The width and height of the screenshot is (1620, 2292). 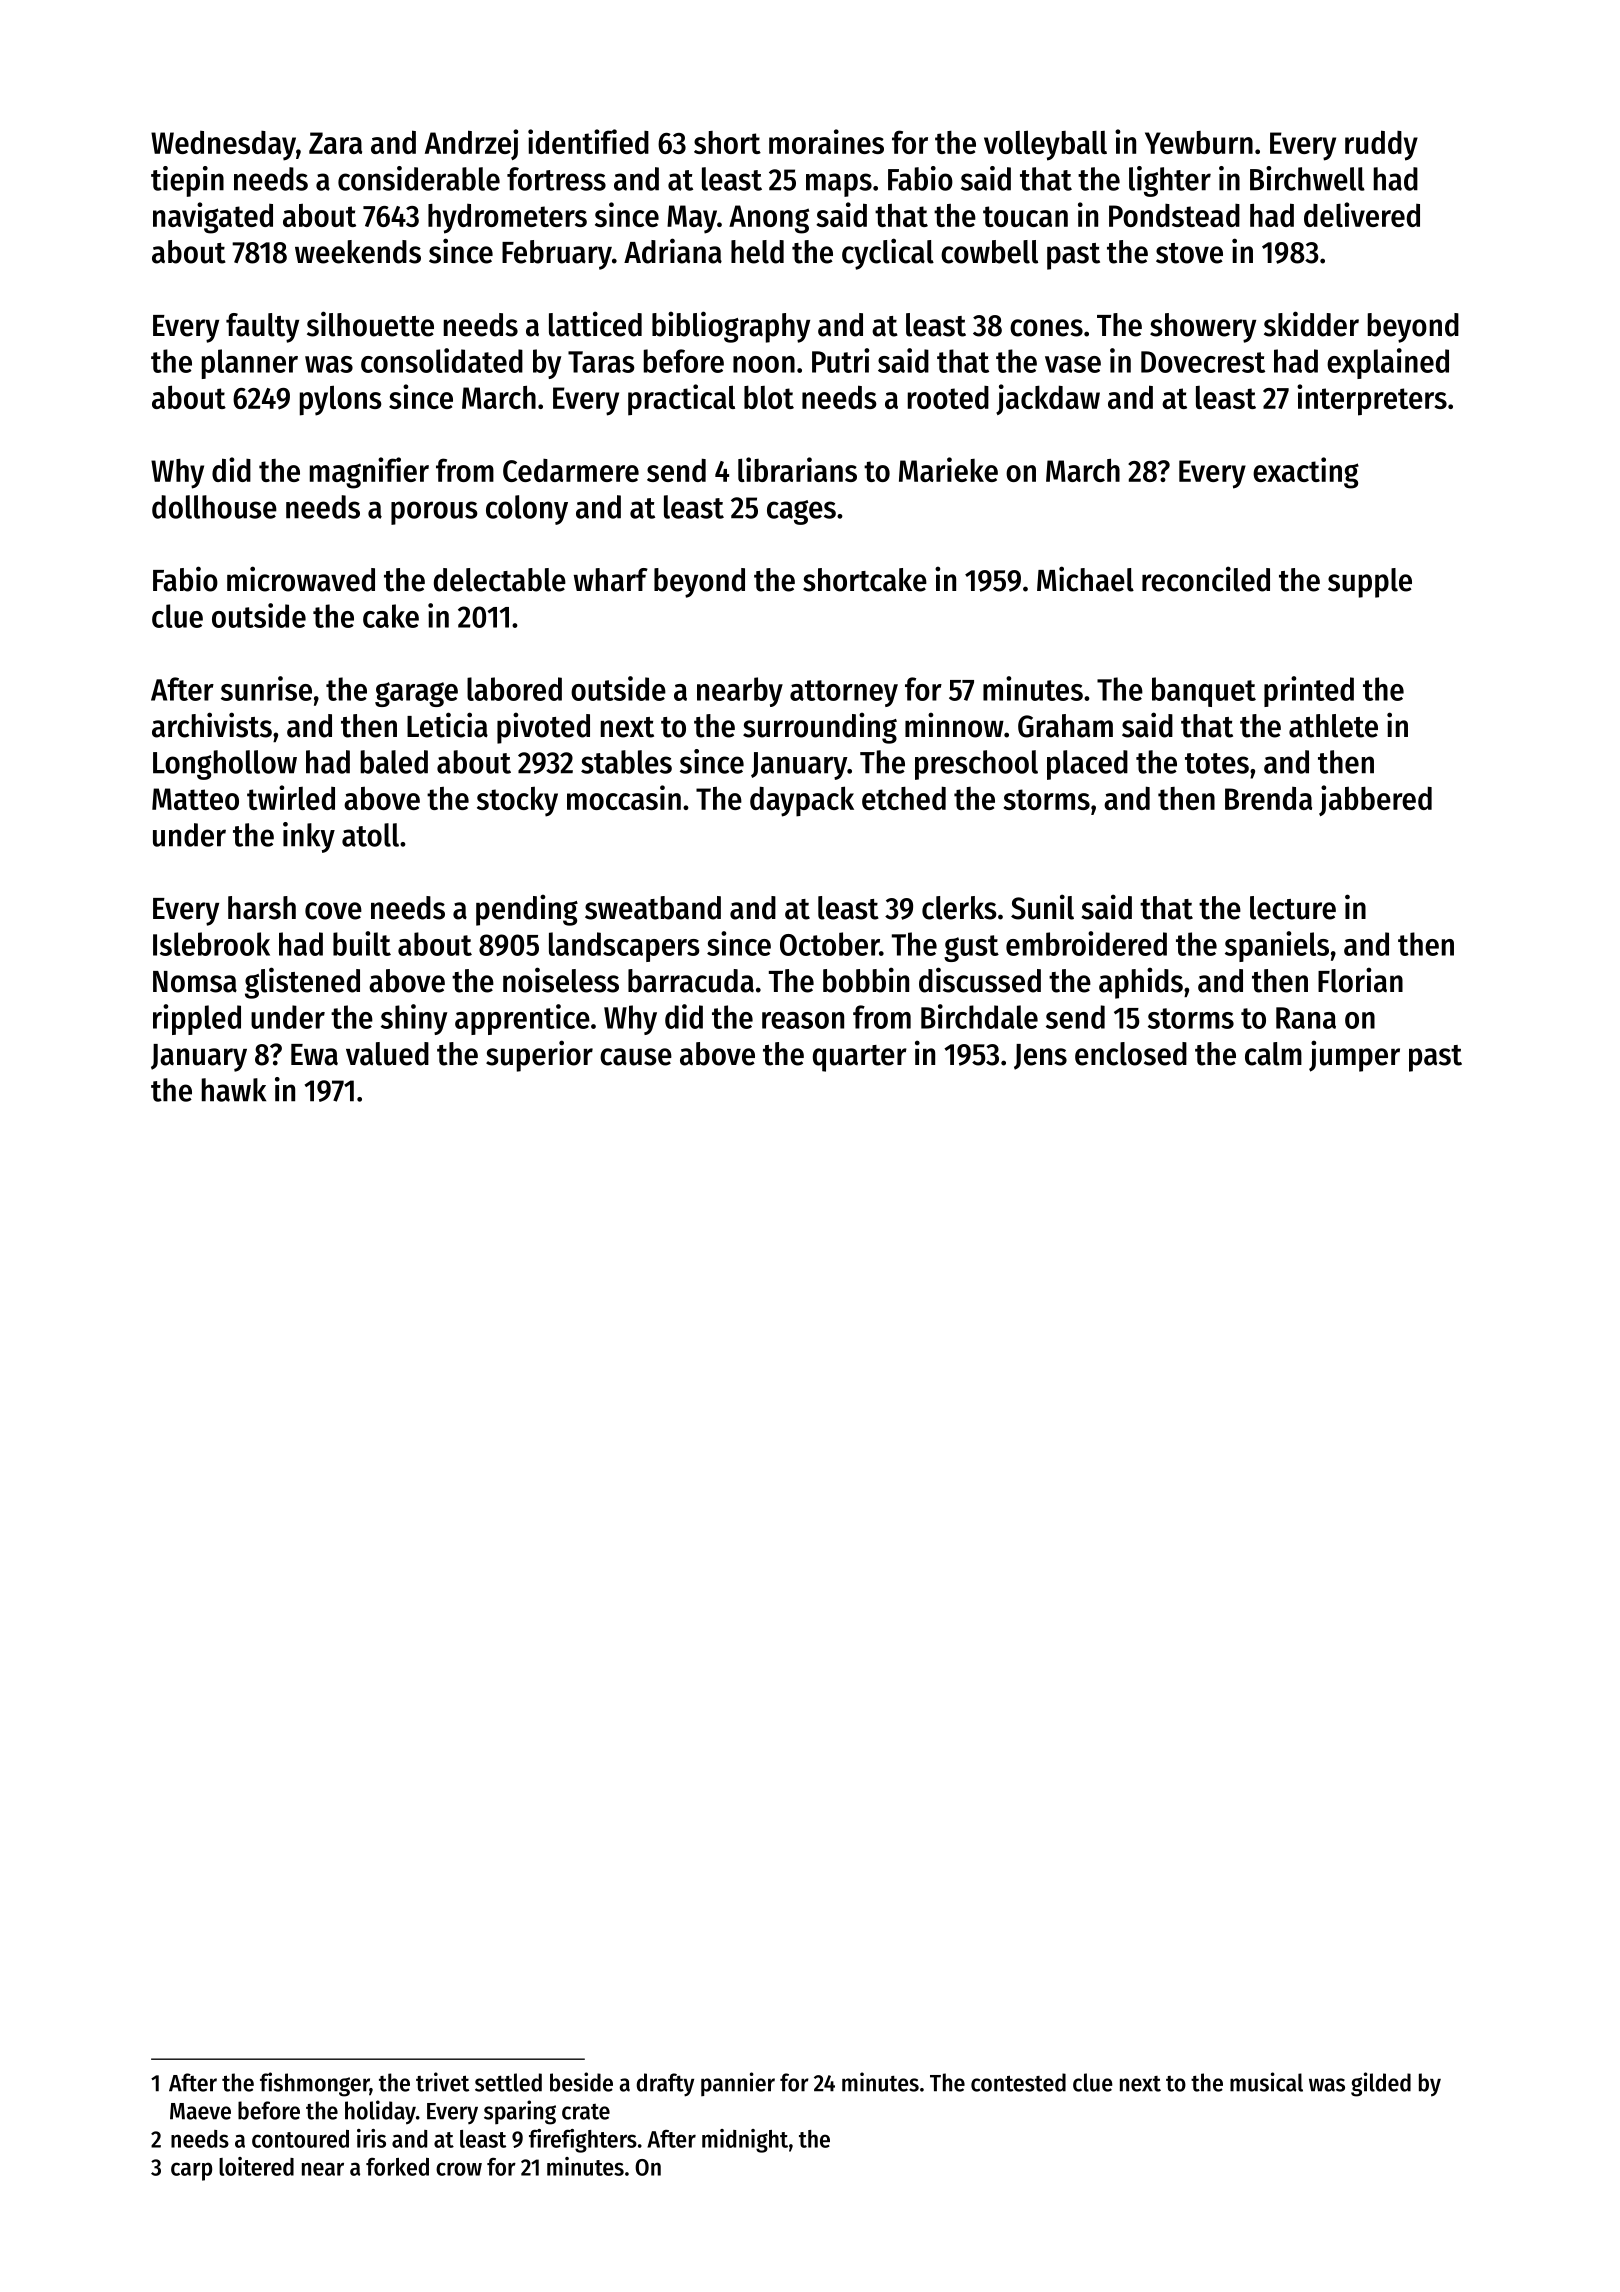 What do you see at coordinates (517, 801) in the screenshot?
I see `stocky` at bounding box center [517, 801].
